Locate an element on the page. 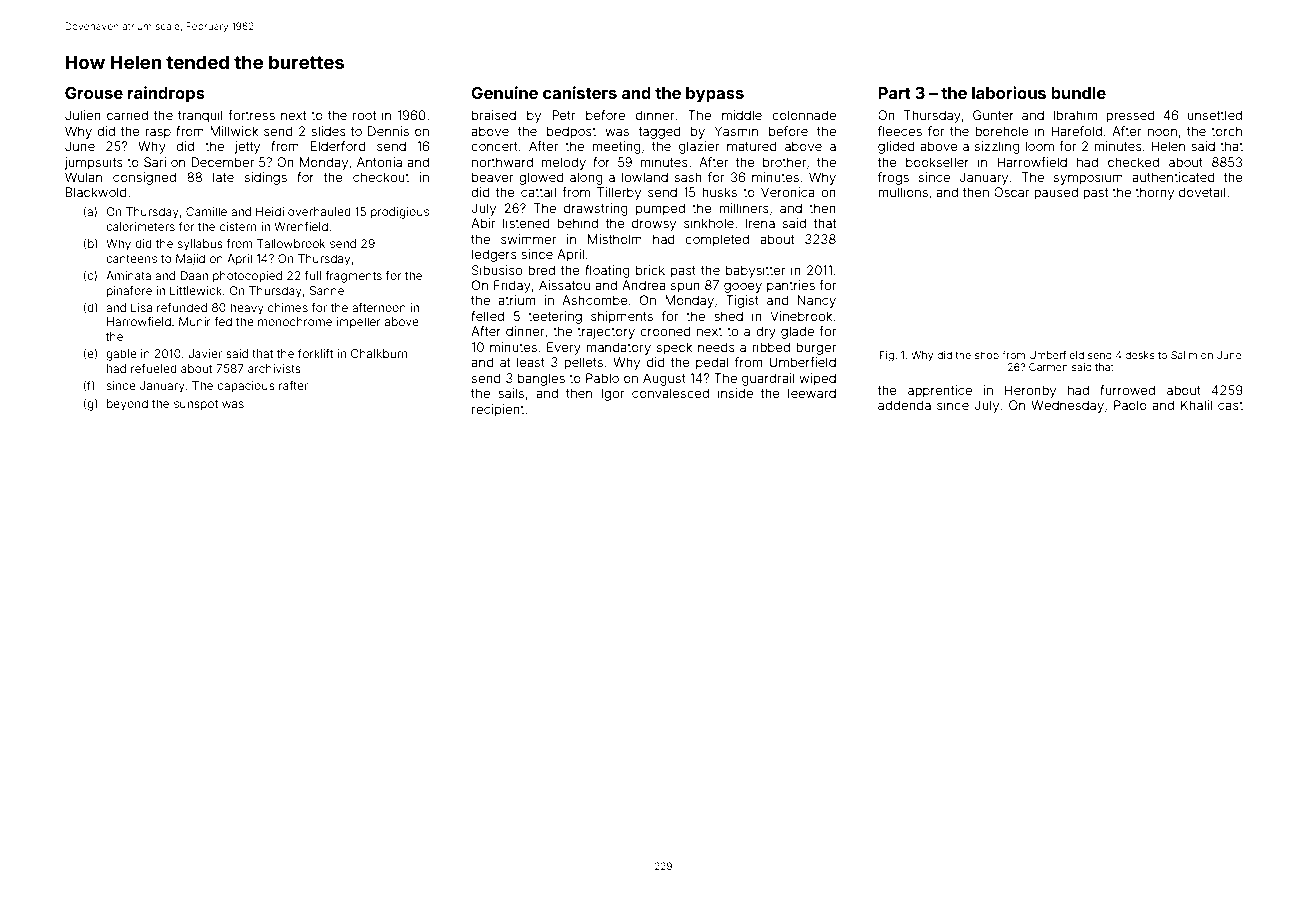 The image size is (1308, 924). Aminata is located at coordinates (128, 275).
